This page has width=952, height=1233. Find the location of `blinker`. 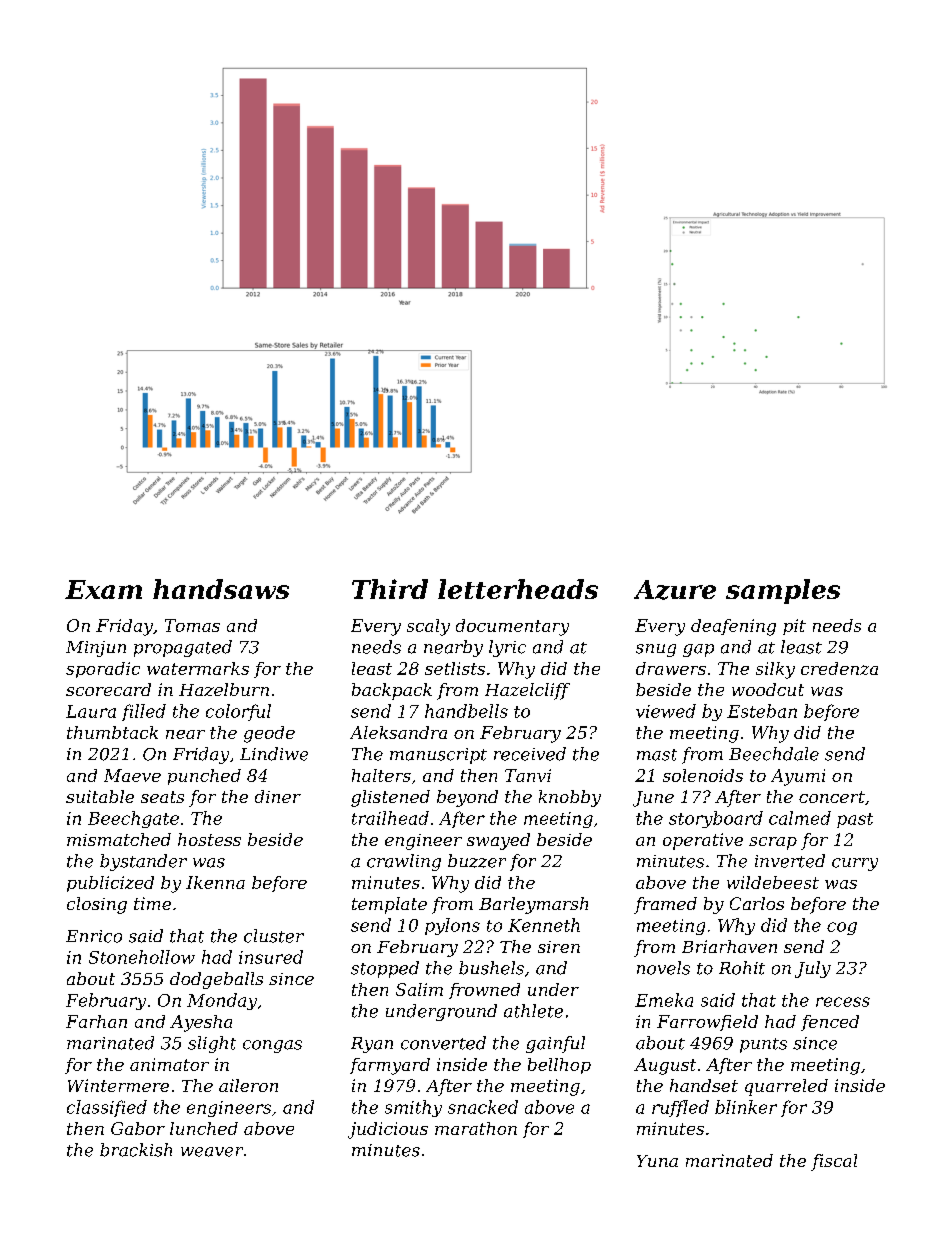

blinker is located at coordinates (746, 1107).
